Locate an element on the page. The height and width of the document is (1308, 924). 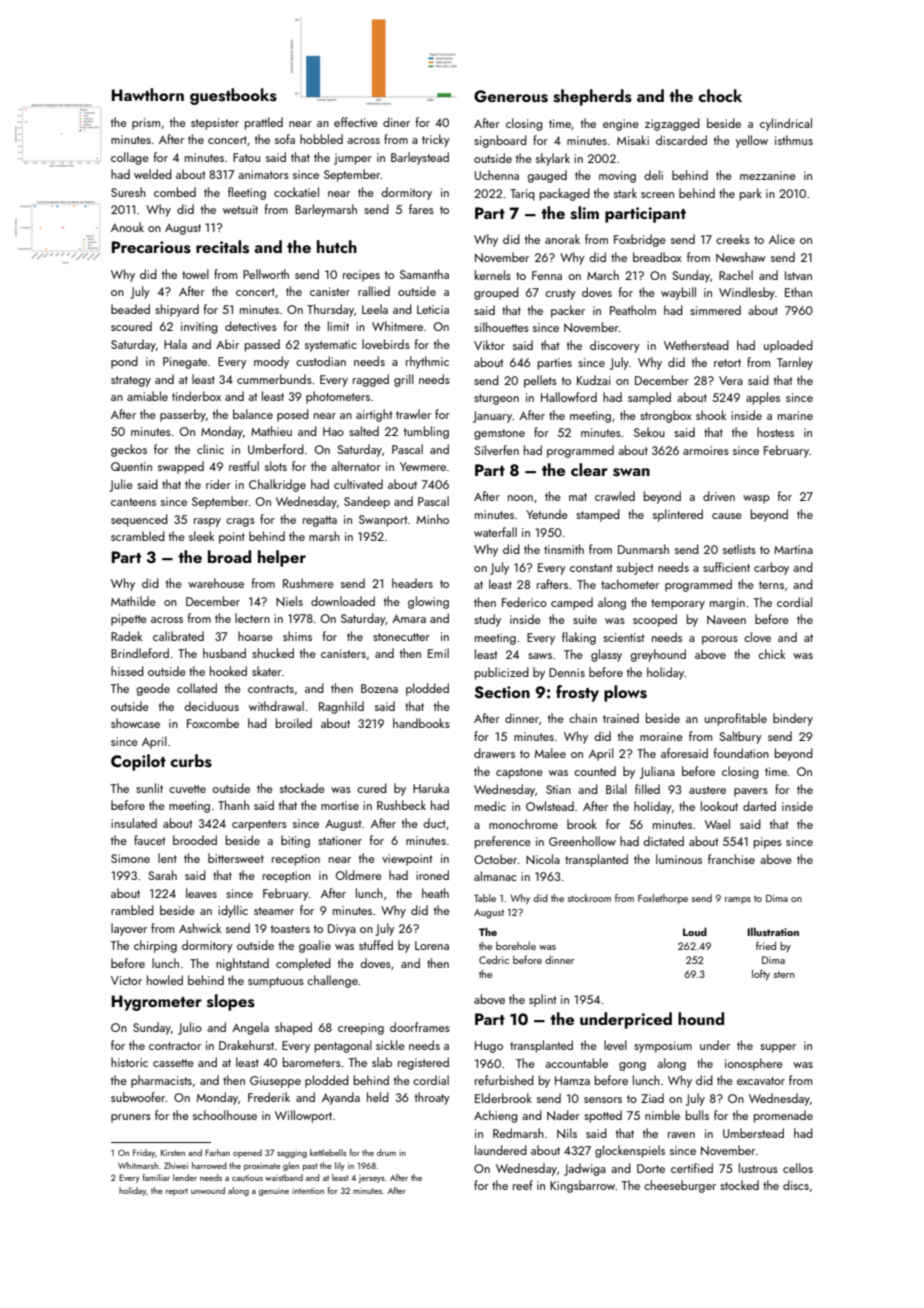
lectern is located at coordinates (252, 618).
